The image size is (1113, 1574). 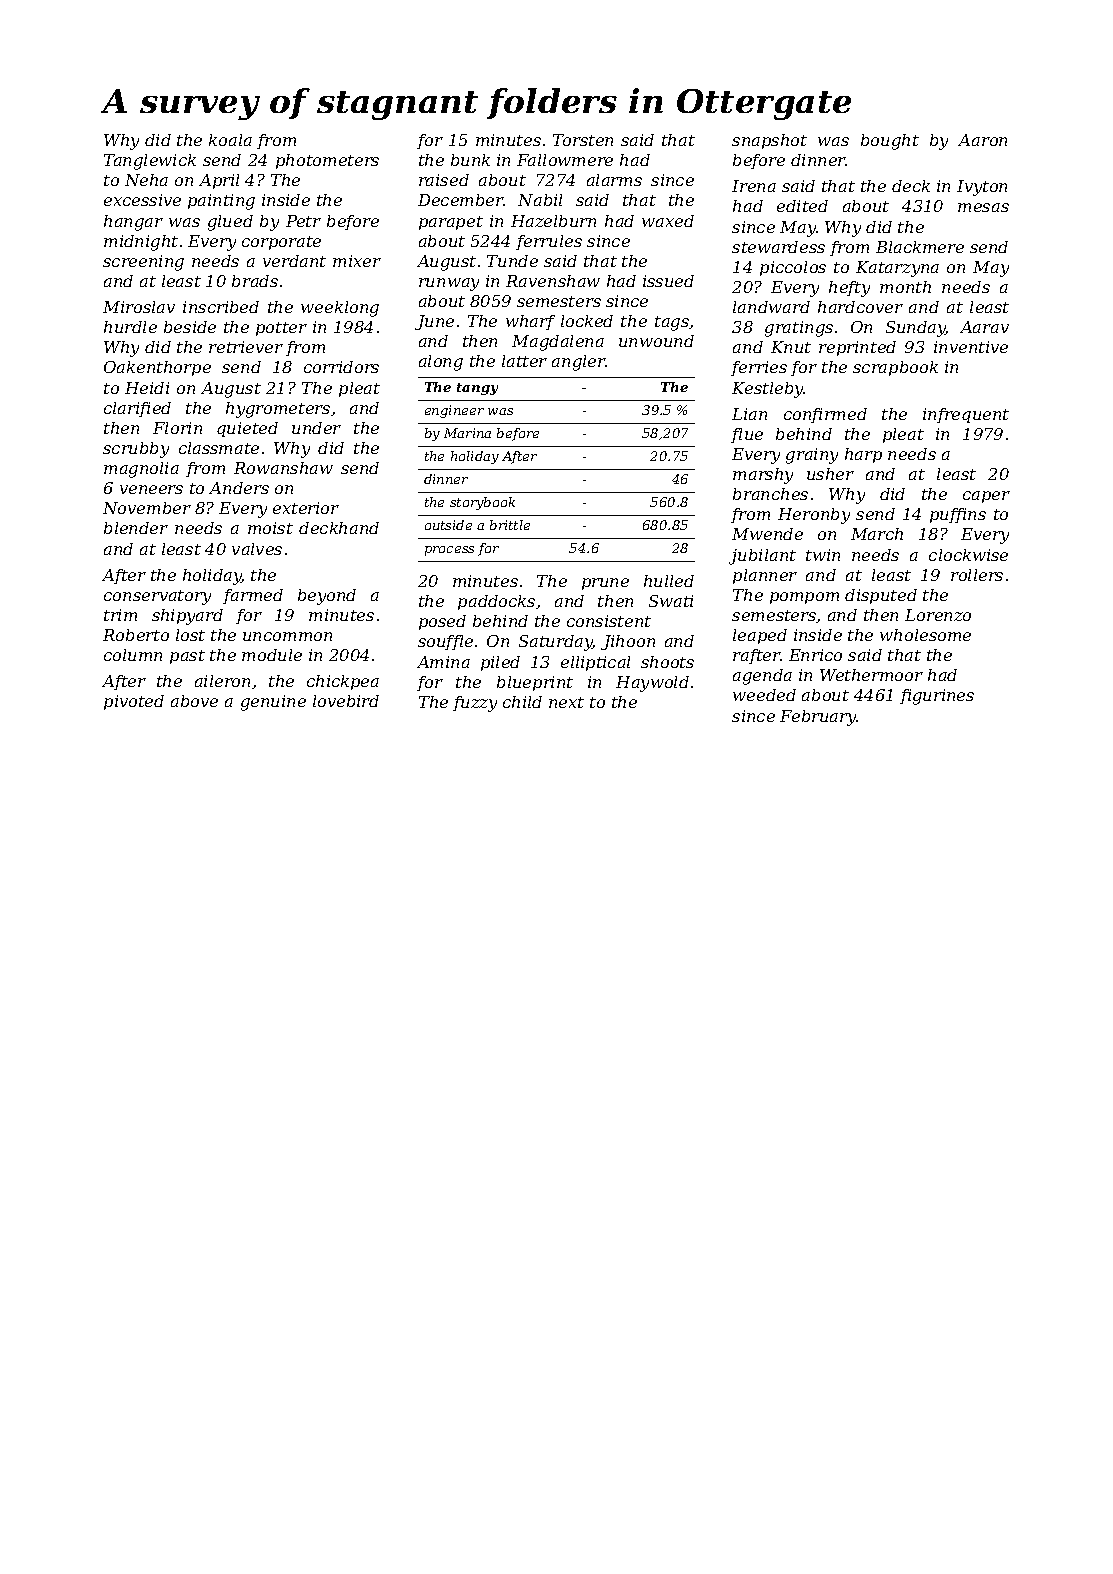 I want to click on along, so click(x=441, y=363).
